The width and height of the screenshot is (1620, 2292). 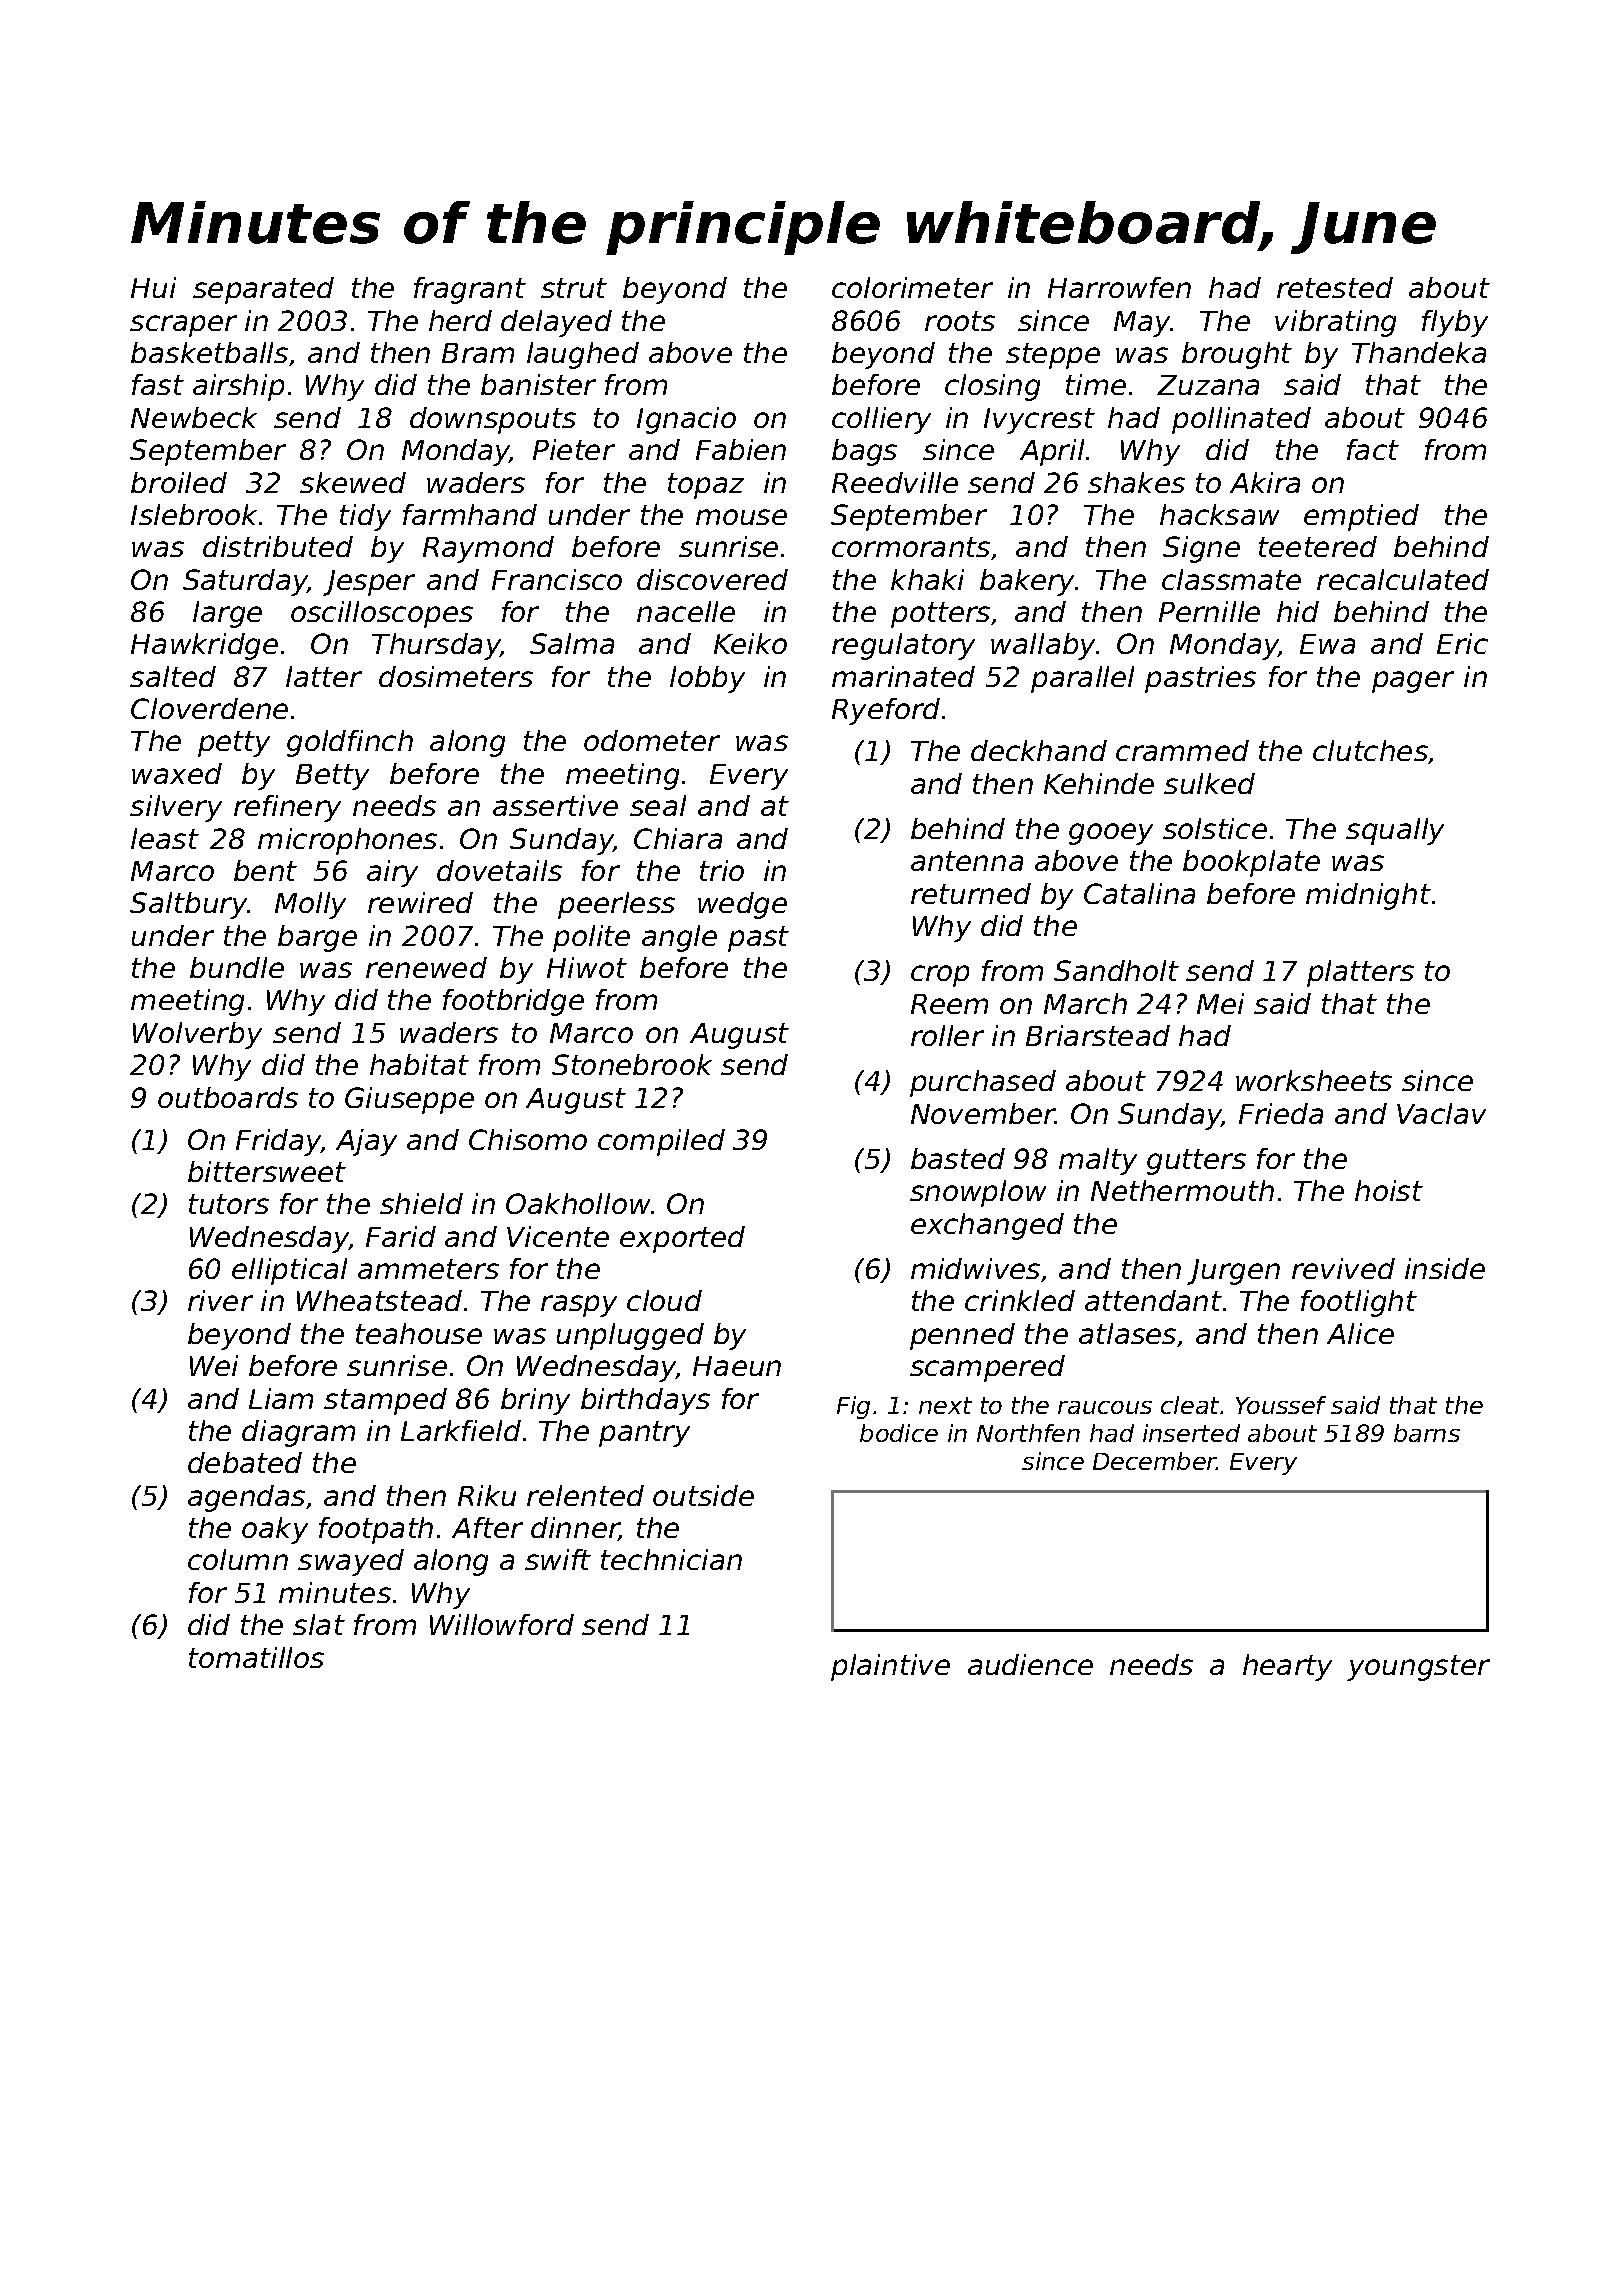 I want to click on squally, so click(x=1395, y=831).
